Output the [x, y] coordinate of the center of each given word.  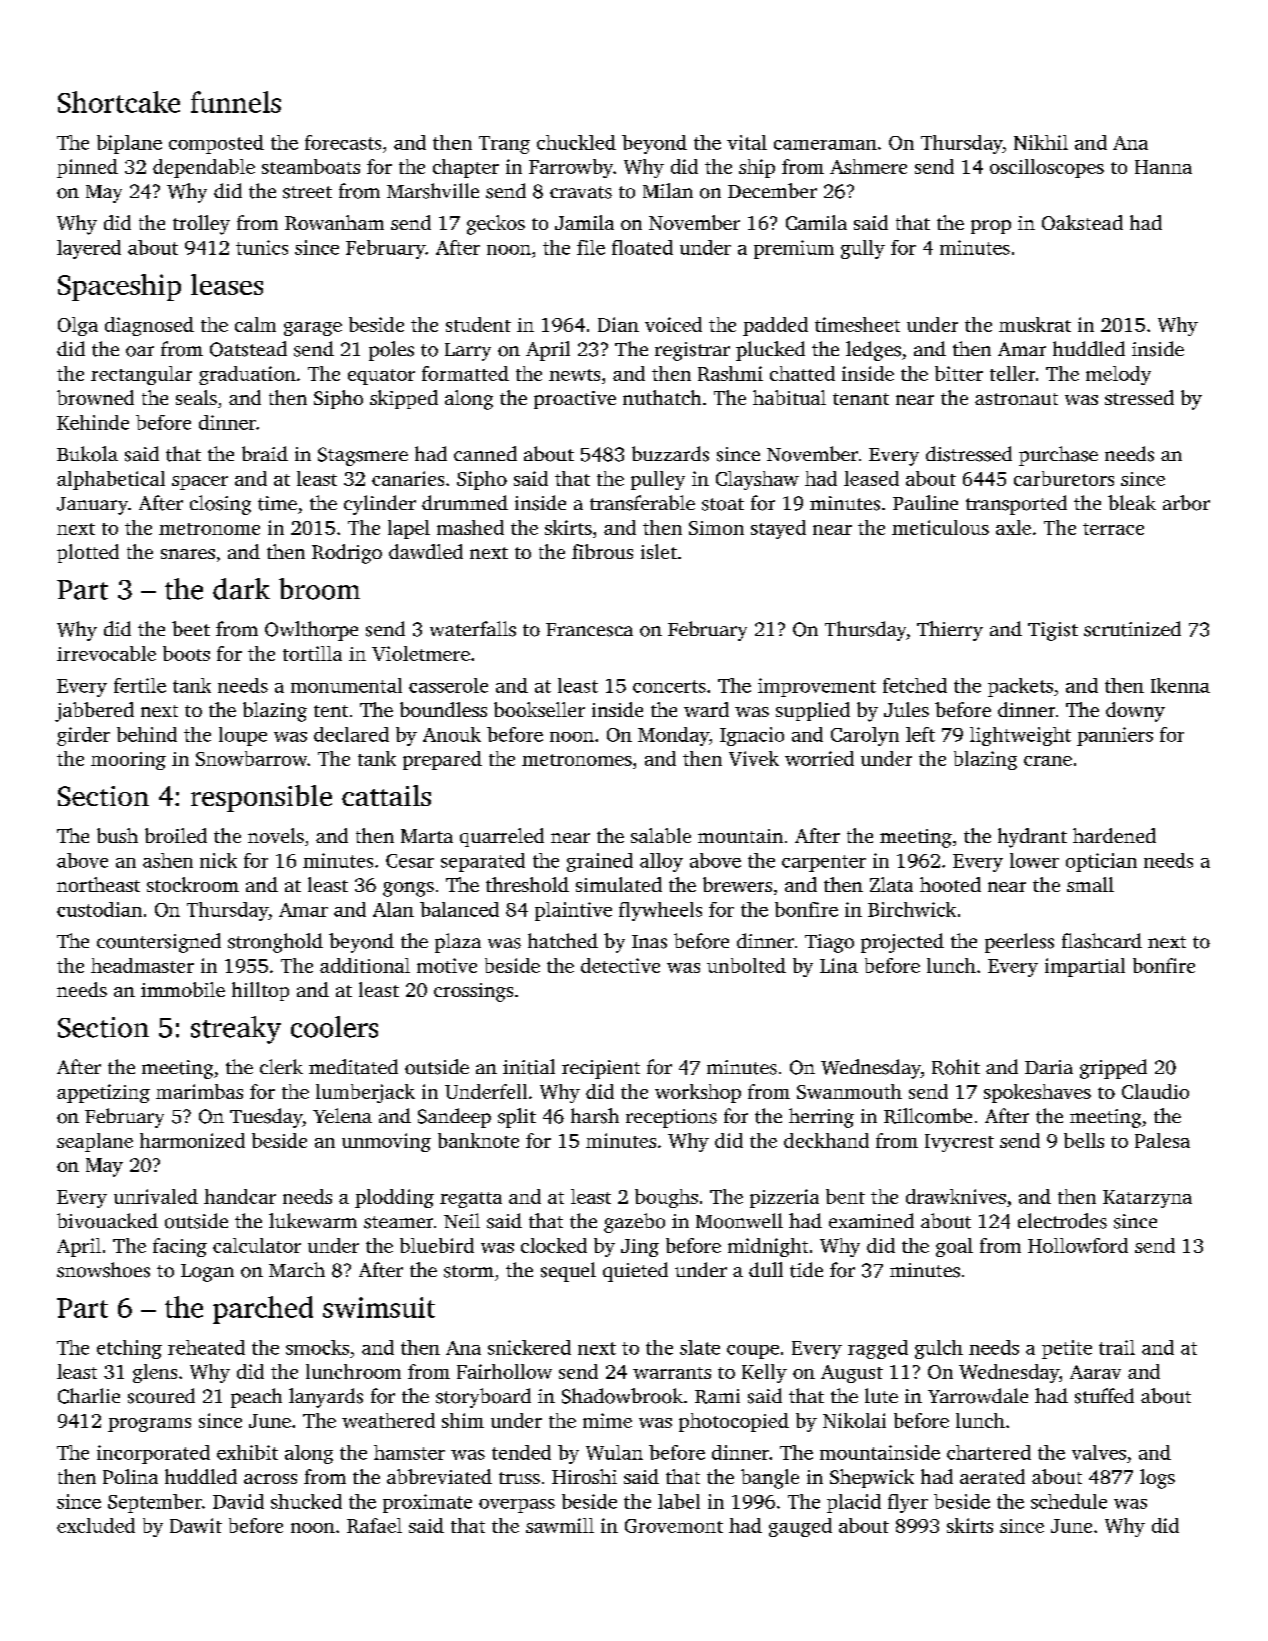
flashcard [1102, 941]
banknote [478, 1140]
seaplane [95, 1142]
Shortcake [119, 102]
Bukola [87, 454]
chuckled [576, 142]
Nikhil [1041, 142]
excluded [96, 1525]
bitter [959, 373]
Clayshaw [757, 480]
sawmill [560, 1525]
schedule [1069, 1501]
